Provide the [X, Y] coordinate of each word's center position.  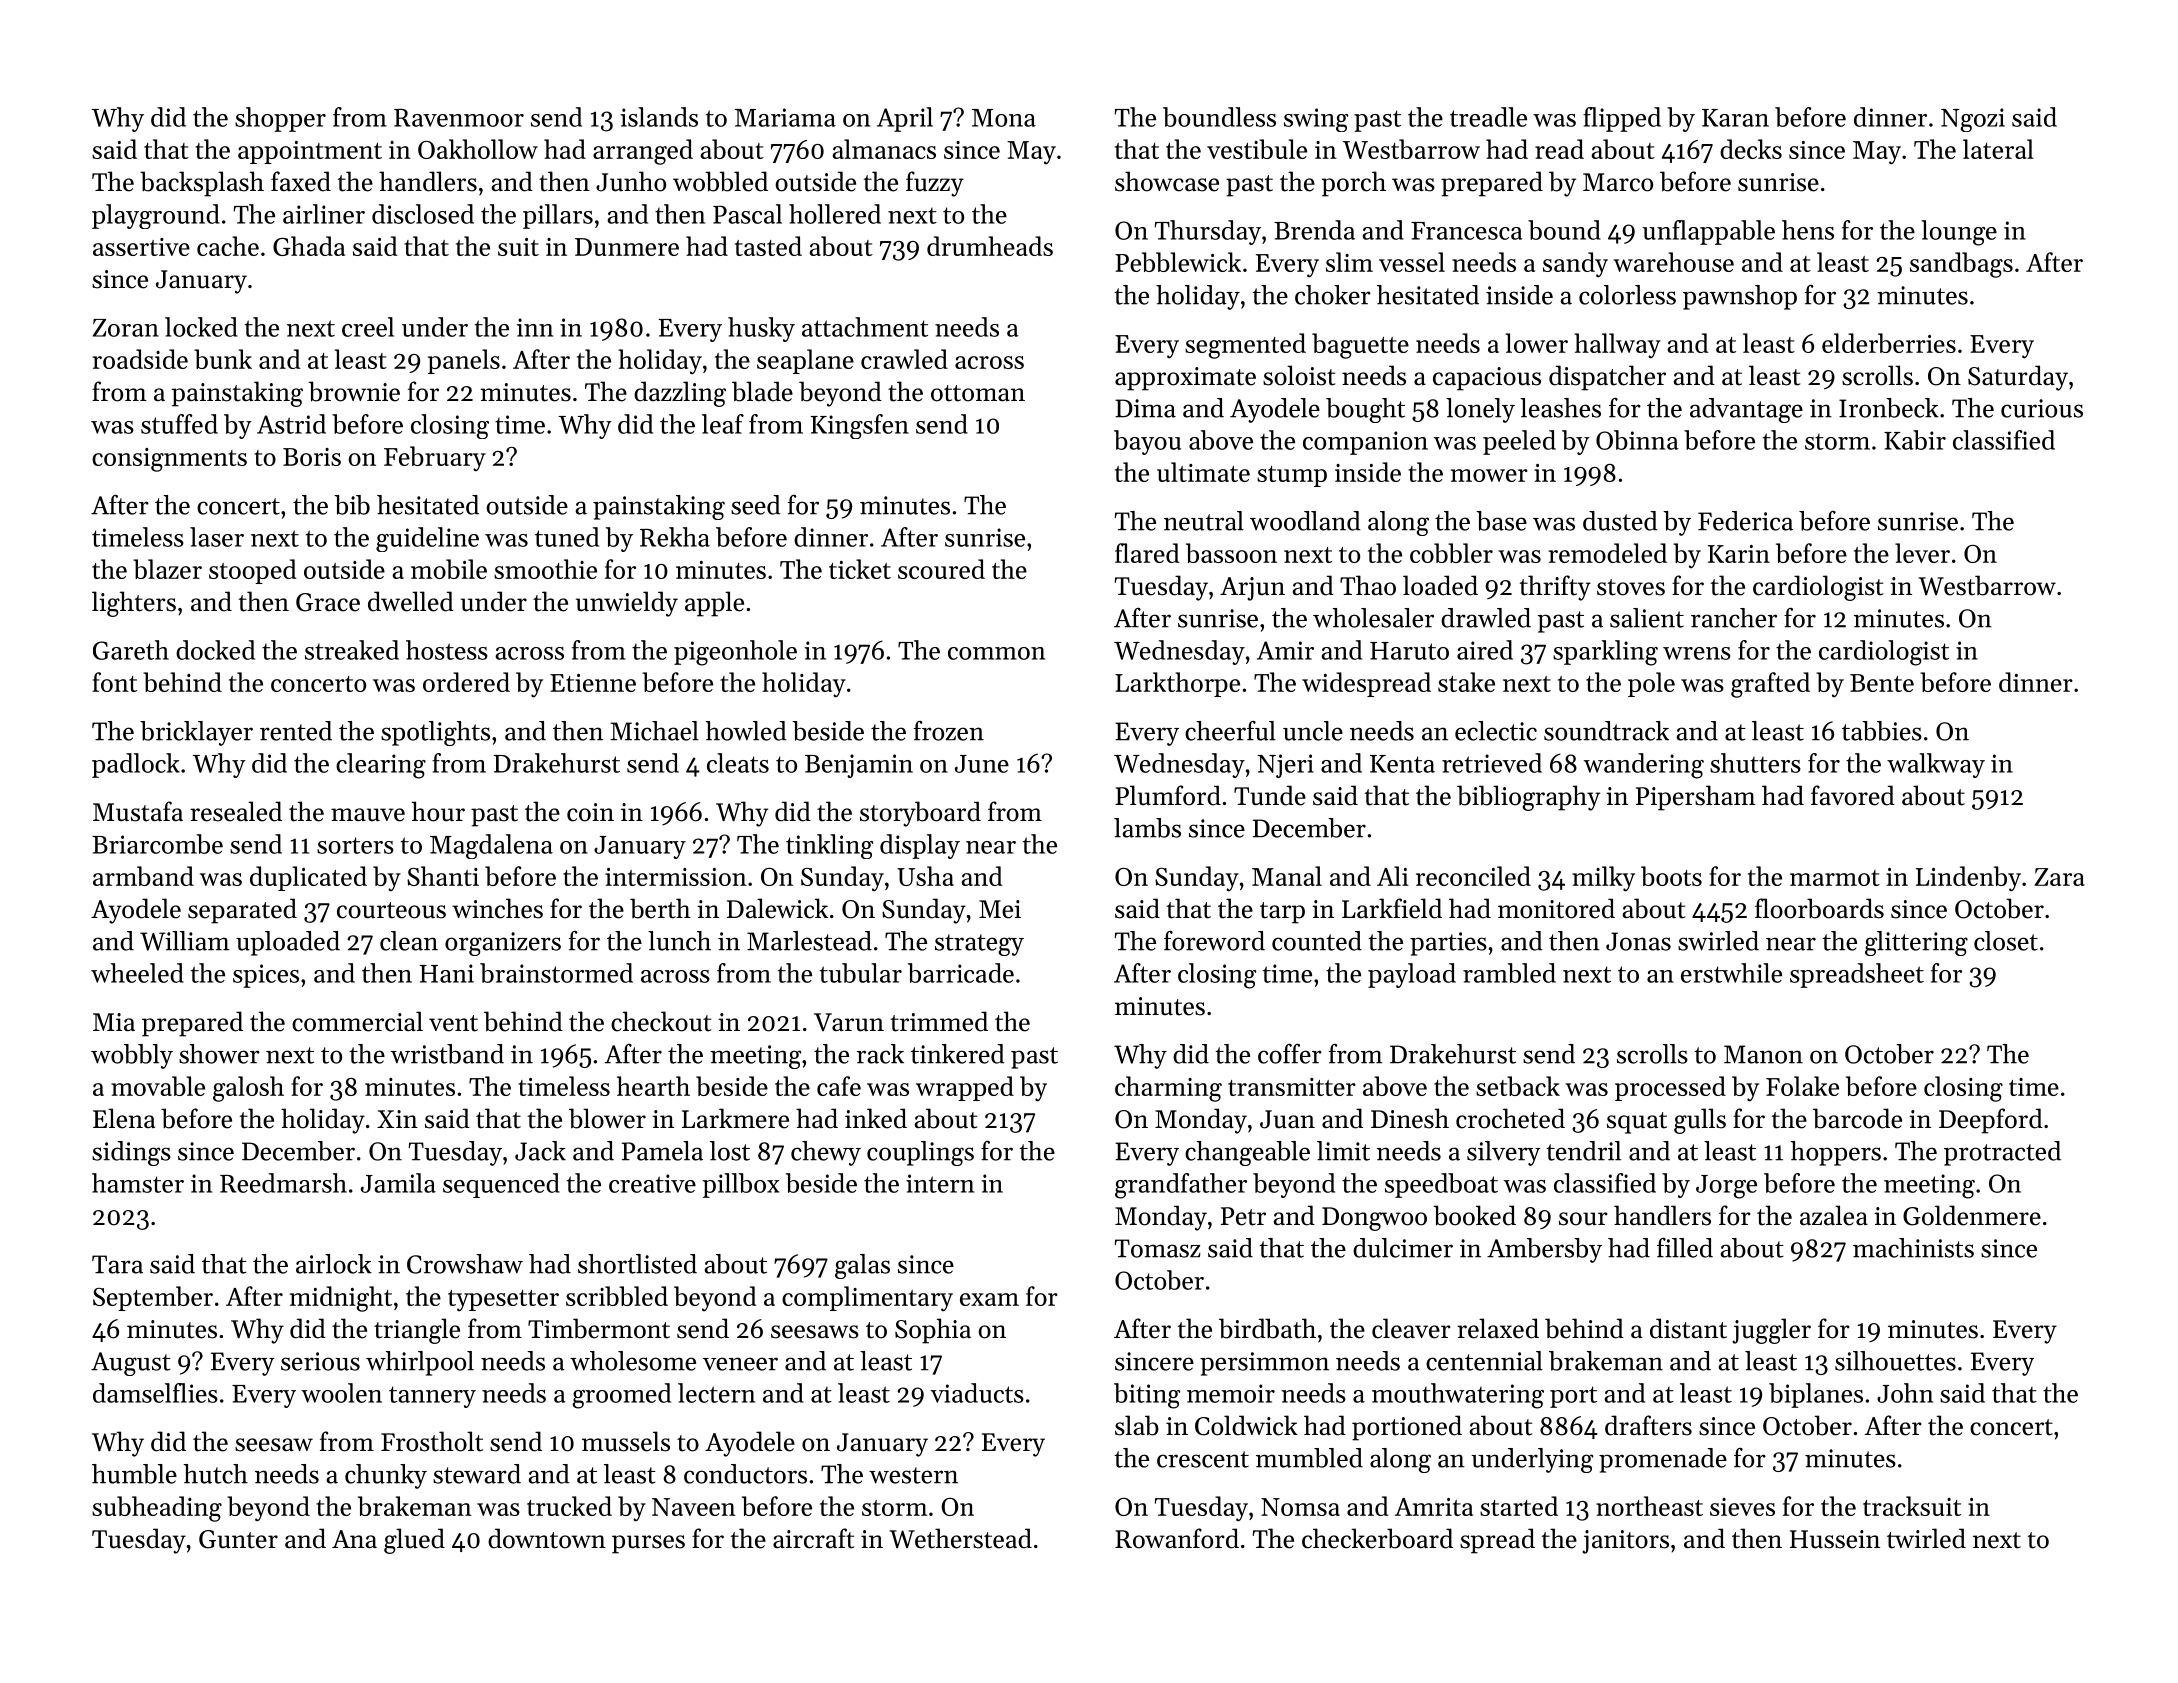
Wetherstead [960, 1538]
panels [464, 361]
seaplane [805, 361]
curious [2042, 408]
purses [648, 1544]
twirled [1926, 1538]
